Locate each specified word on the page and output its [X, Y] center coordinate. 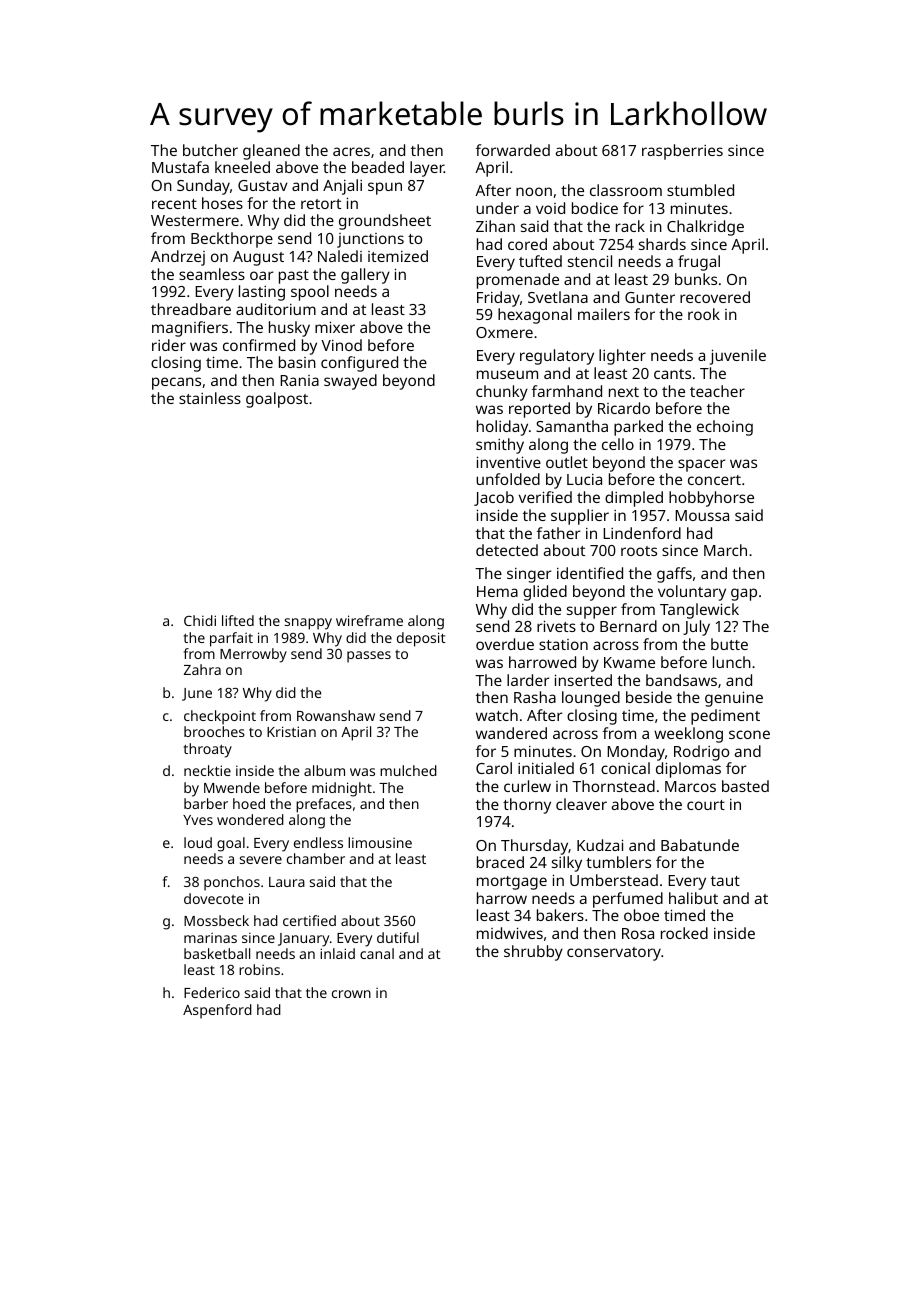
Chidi [200, 620]
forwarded [513, 150]
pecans [176, 383]
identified [590, 573]
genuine [734, 699]
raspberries [682, 152]
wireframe [369, 620]
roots [639, 551]
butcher [210, 150]
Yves [198, 820]
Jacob [494, 498]
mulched [408, 770]
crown [351, 994]
